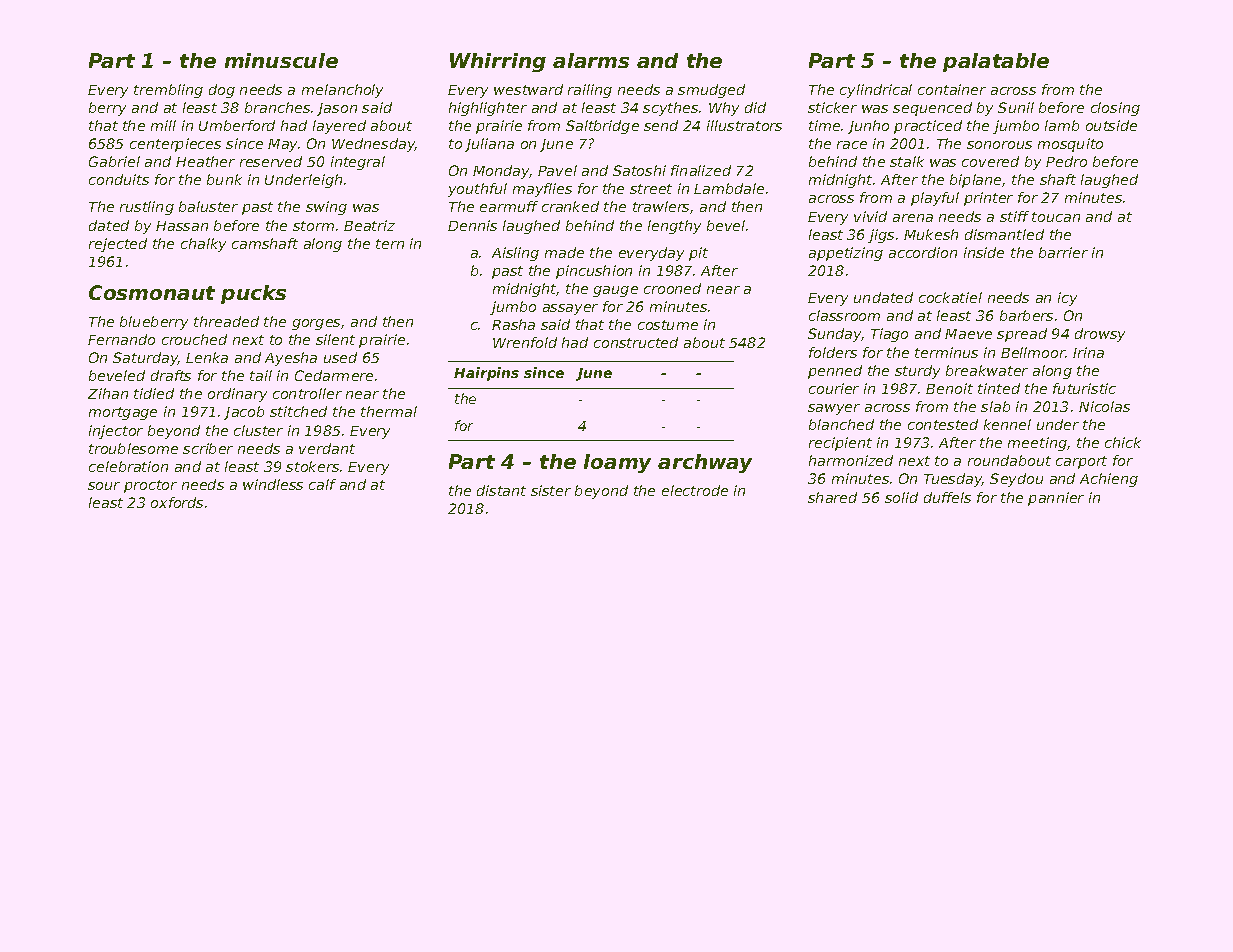  Describe the element at coordinates (946, 352) in the screenshot. I see `terminus` at that location.
